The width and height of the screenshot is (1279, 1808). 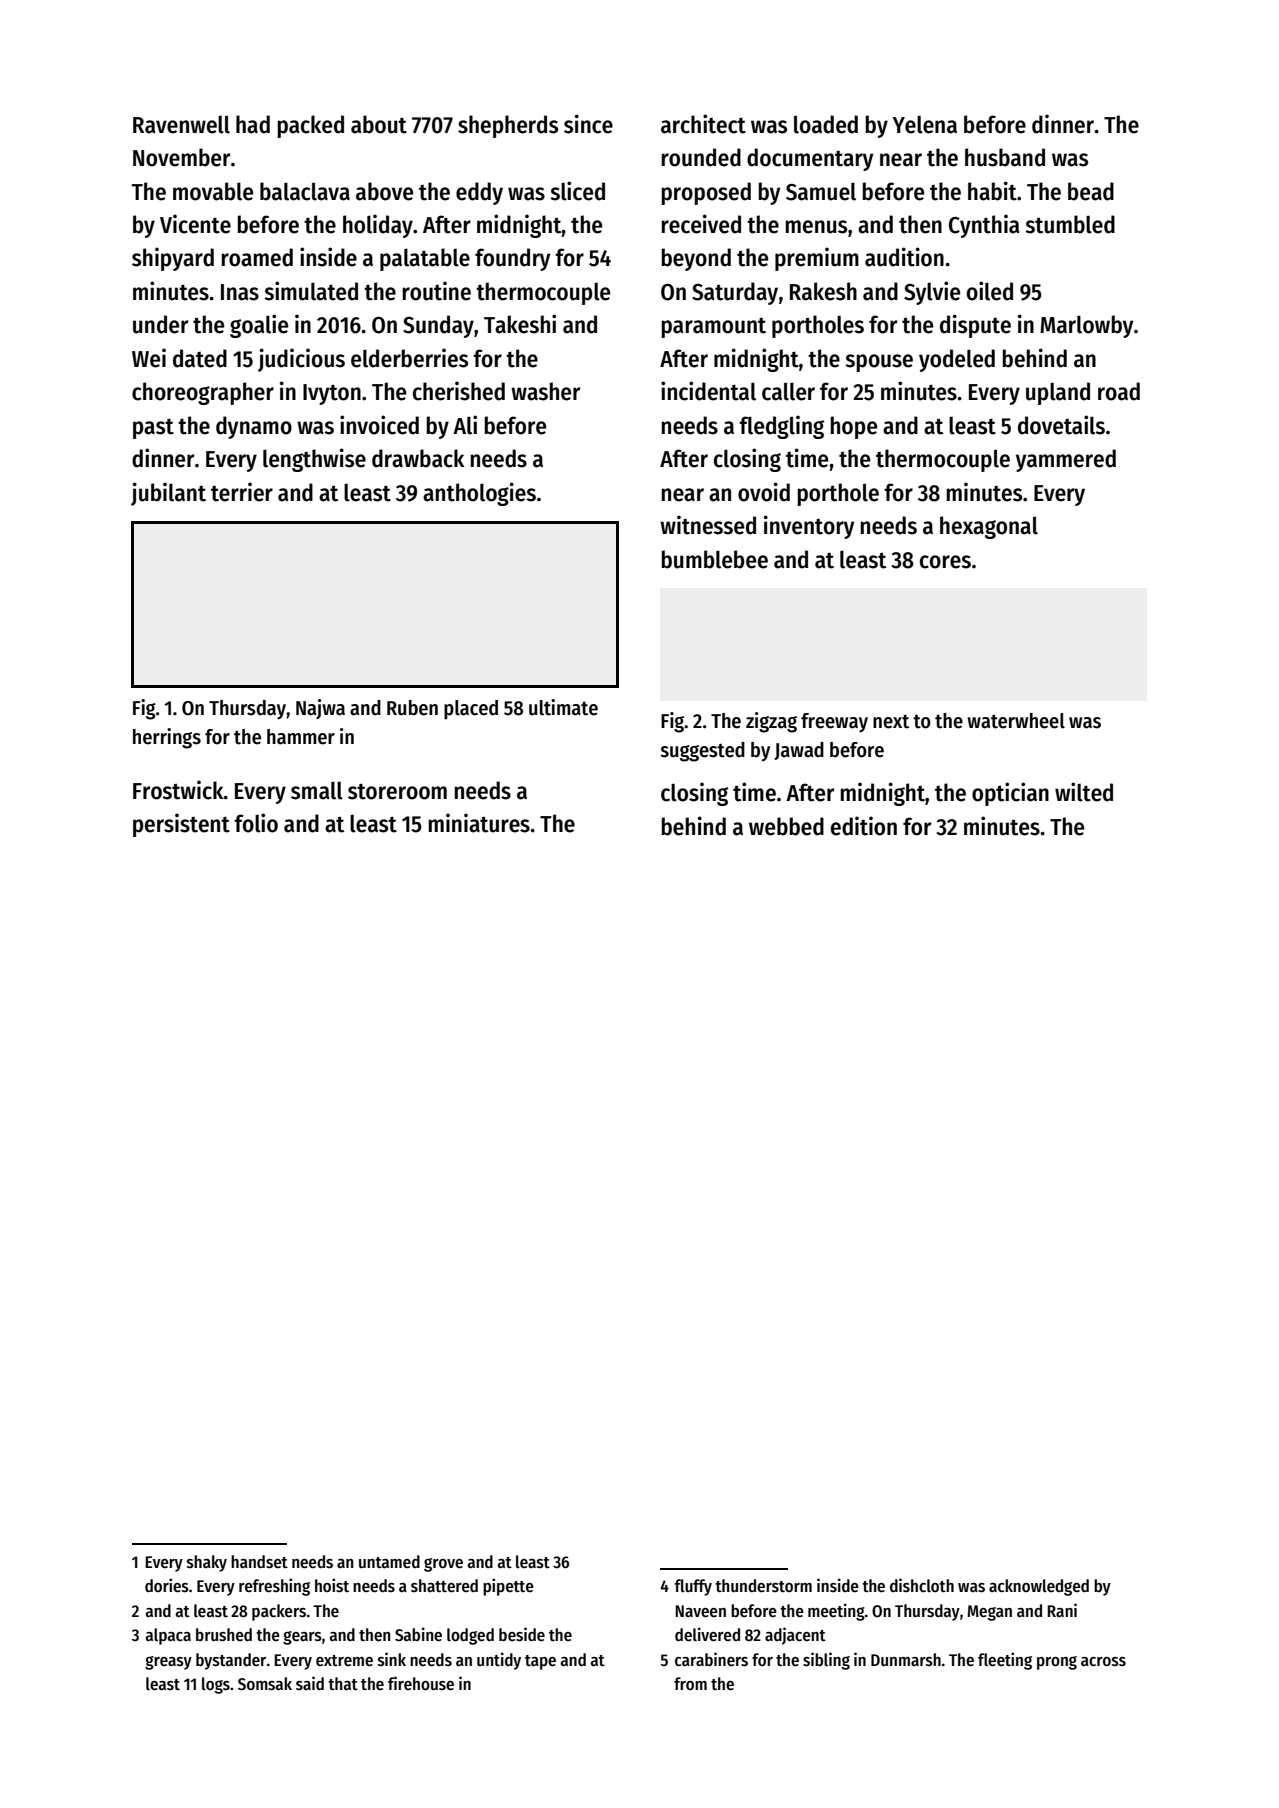 What do you see at coordinates (904, 257) in the screenshot?
I see `audition` at bounding box center [904, 257].
